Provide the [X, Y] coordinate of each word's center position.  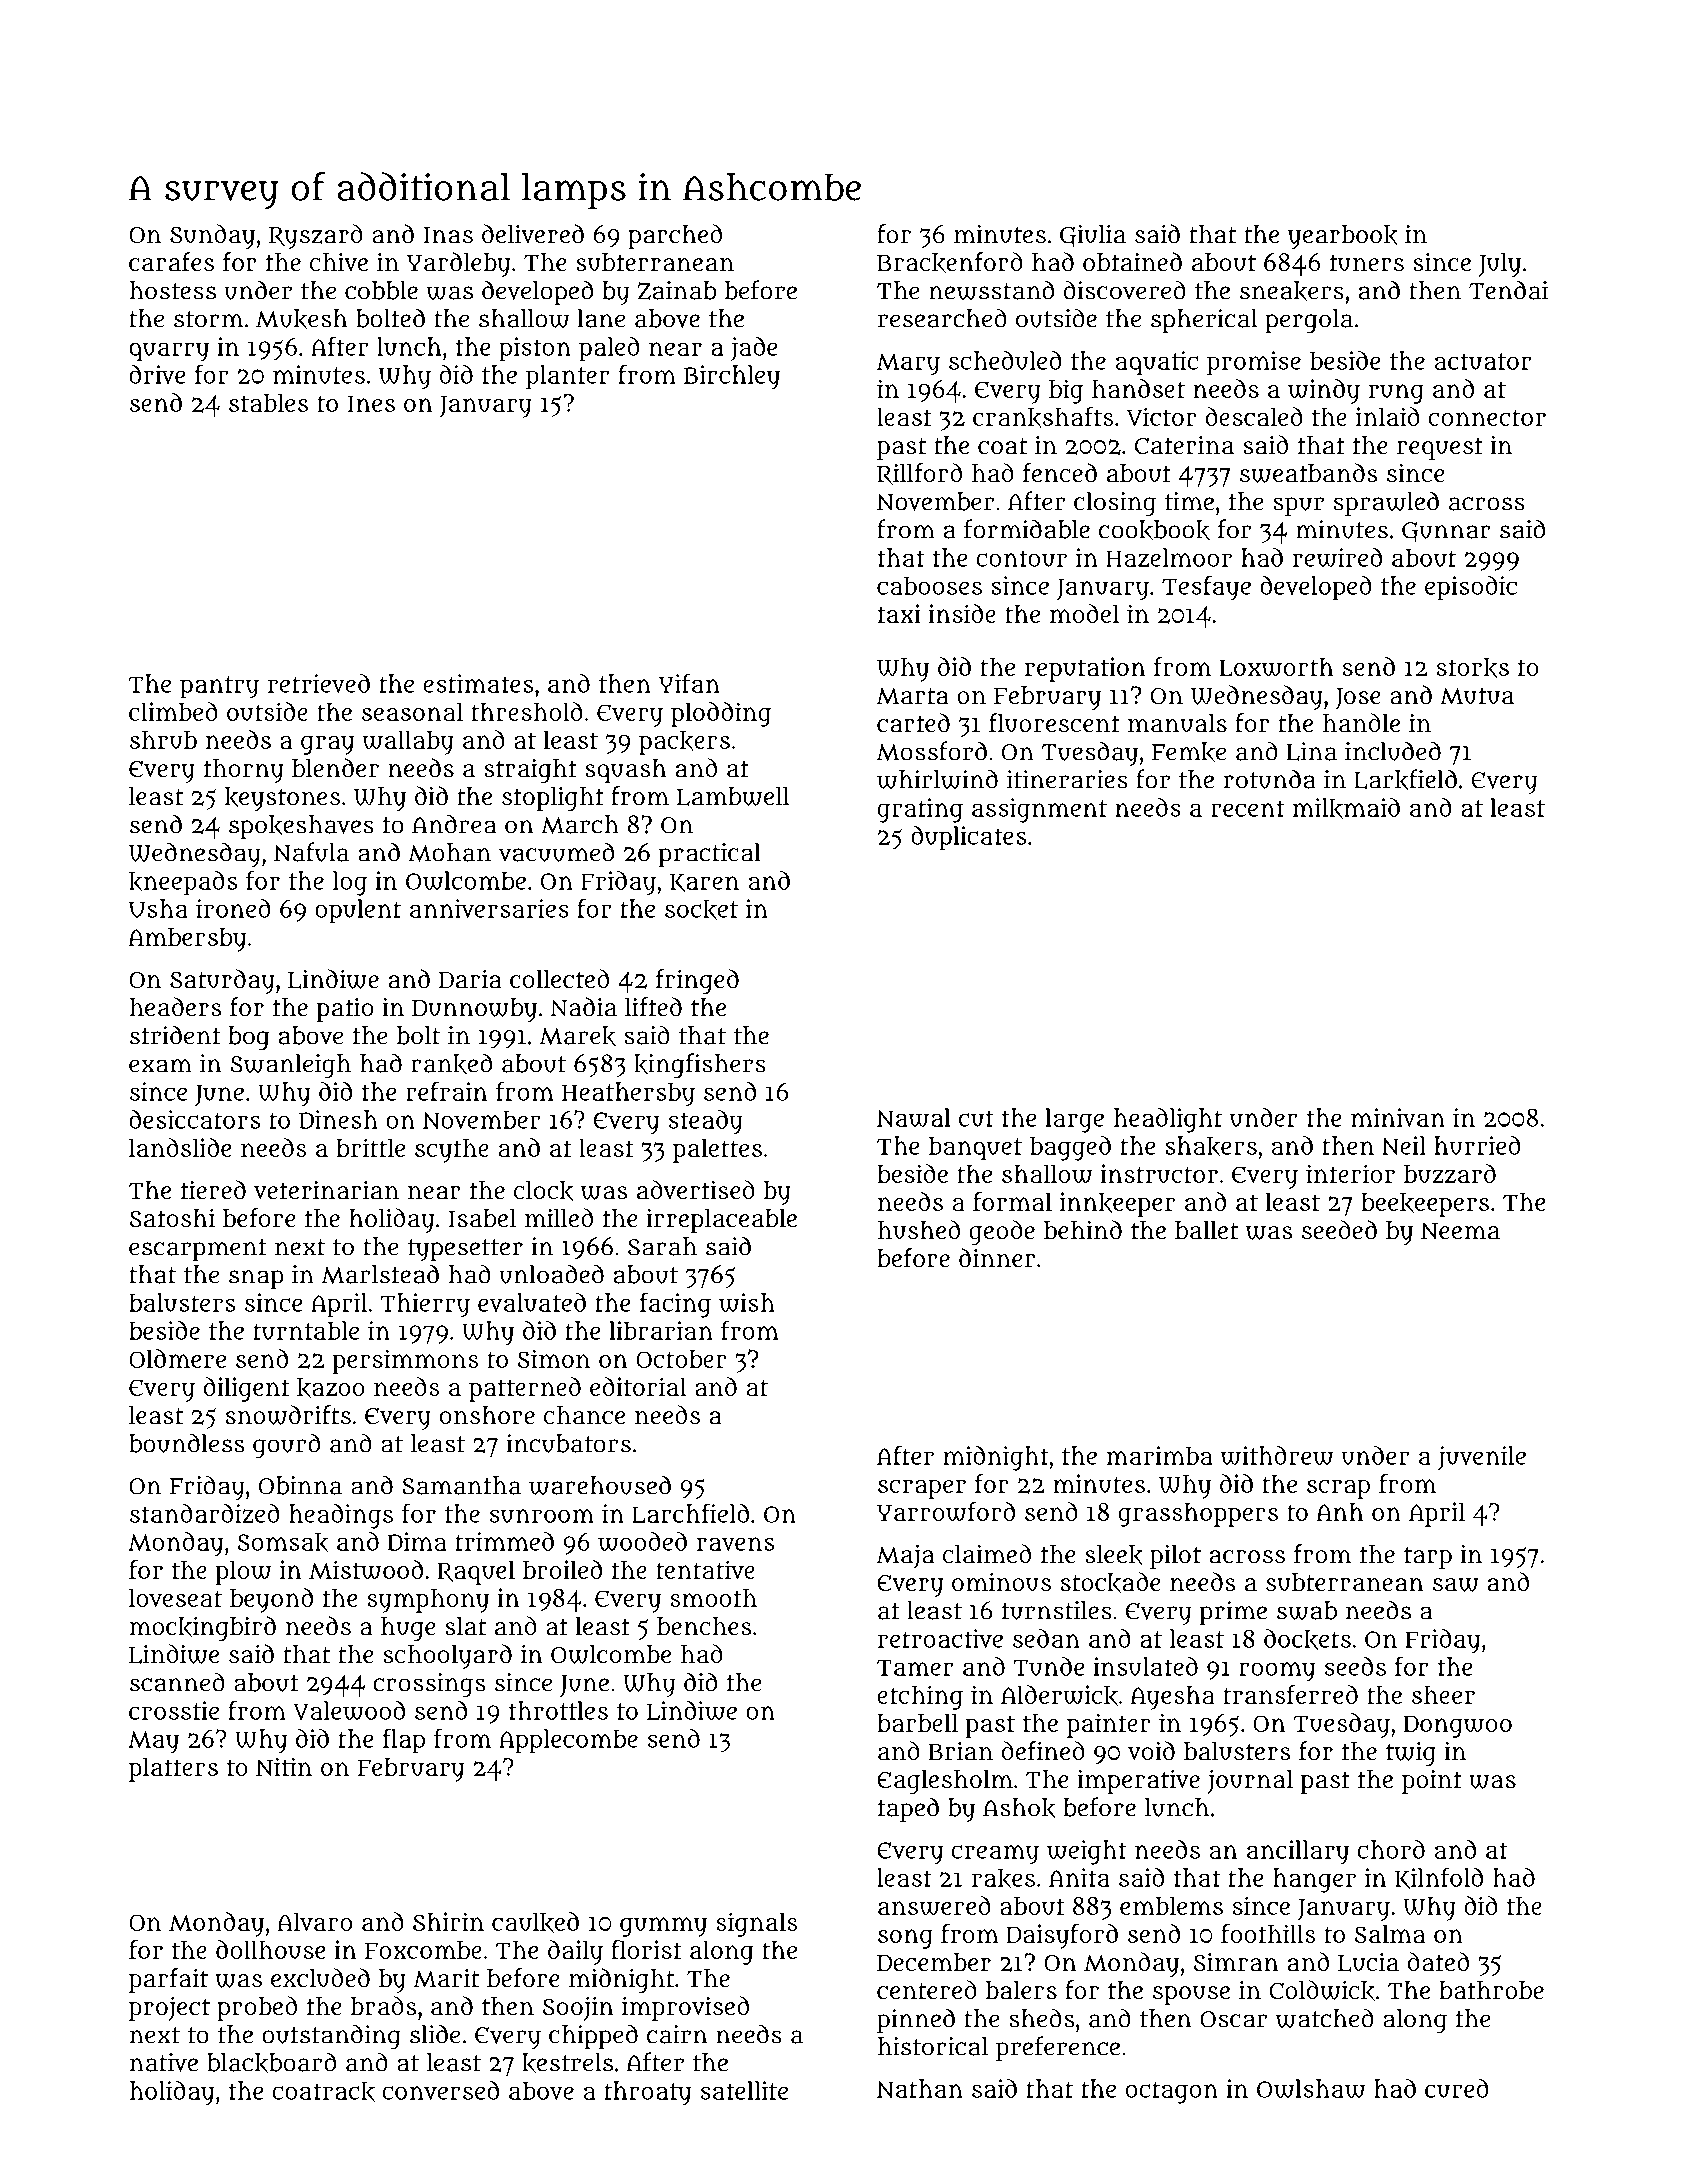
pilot [1175, 1556]
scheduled [1005, 360]
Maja [906, 1556]
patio [345, 1010]
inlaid [1388, 416]
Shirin [448, 1921]
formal [1012, 1201]
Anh [1340, 1511]
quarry [169, 352]
